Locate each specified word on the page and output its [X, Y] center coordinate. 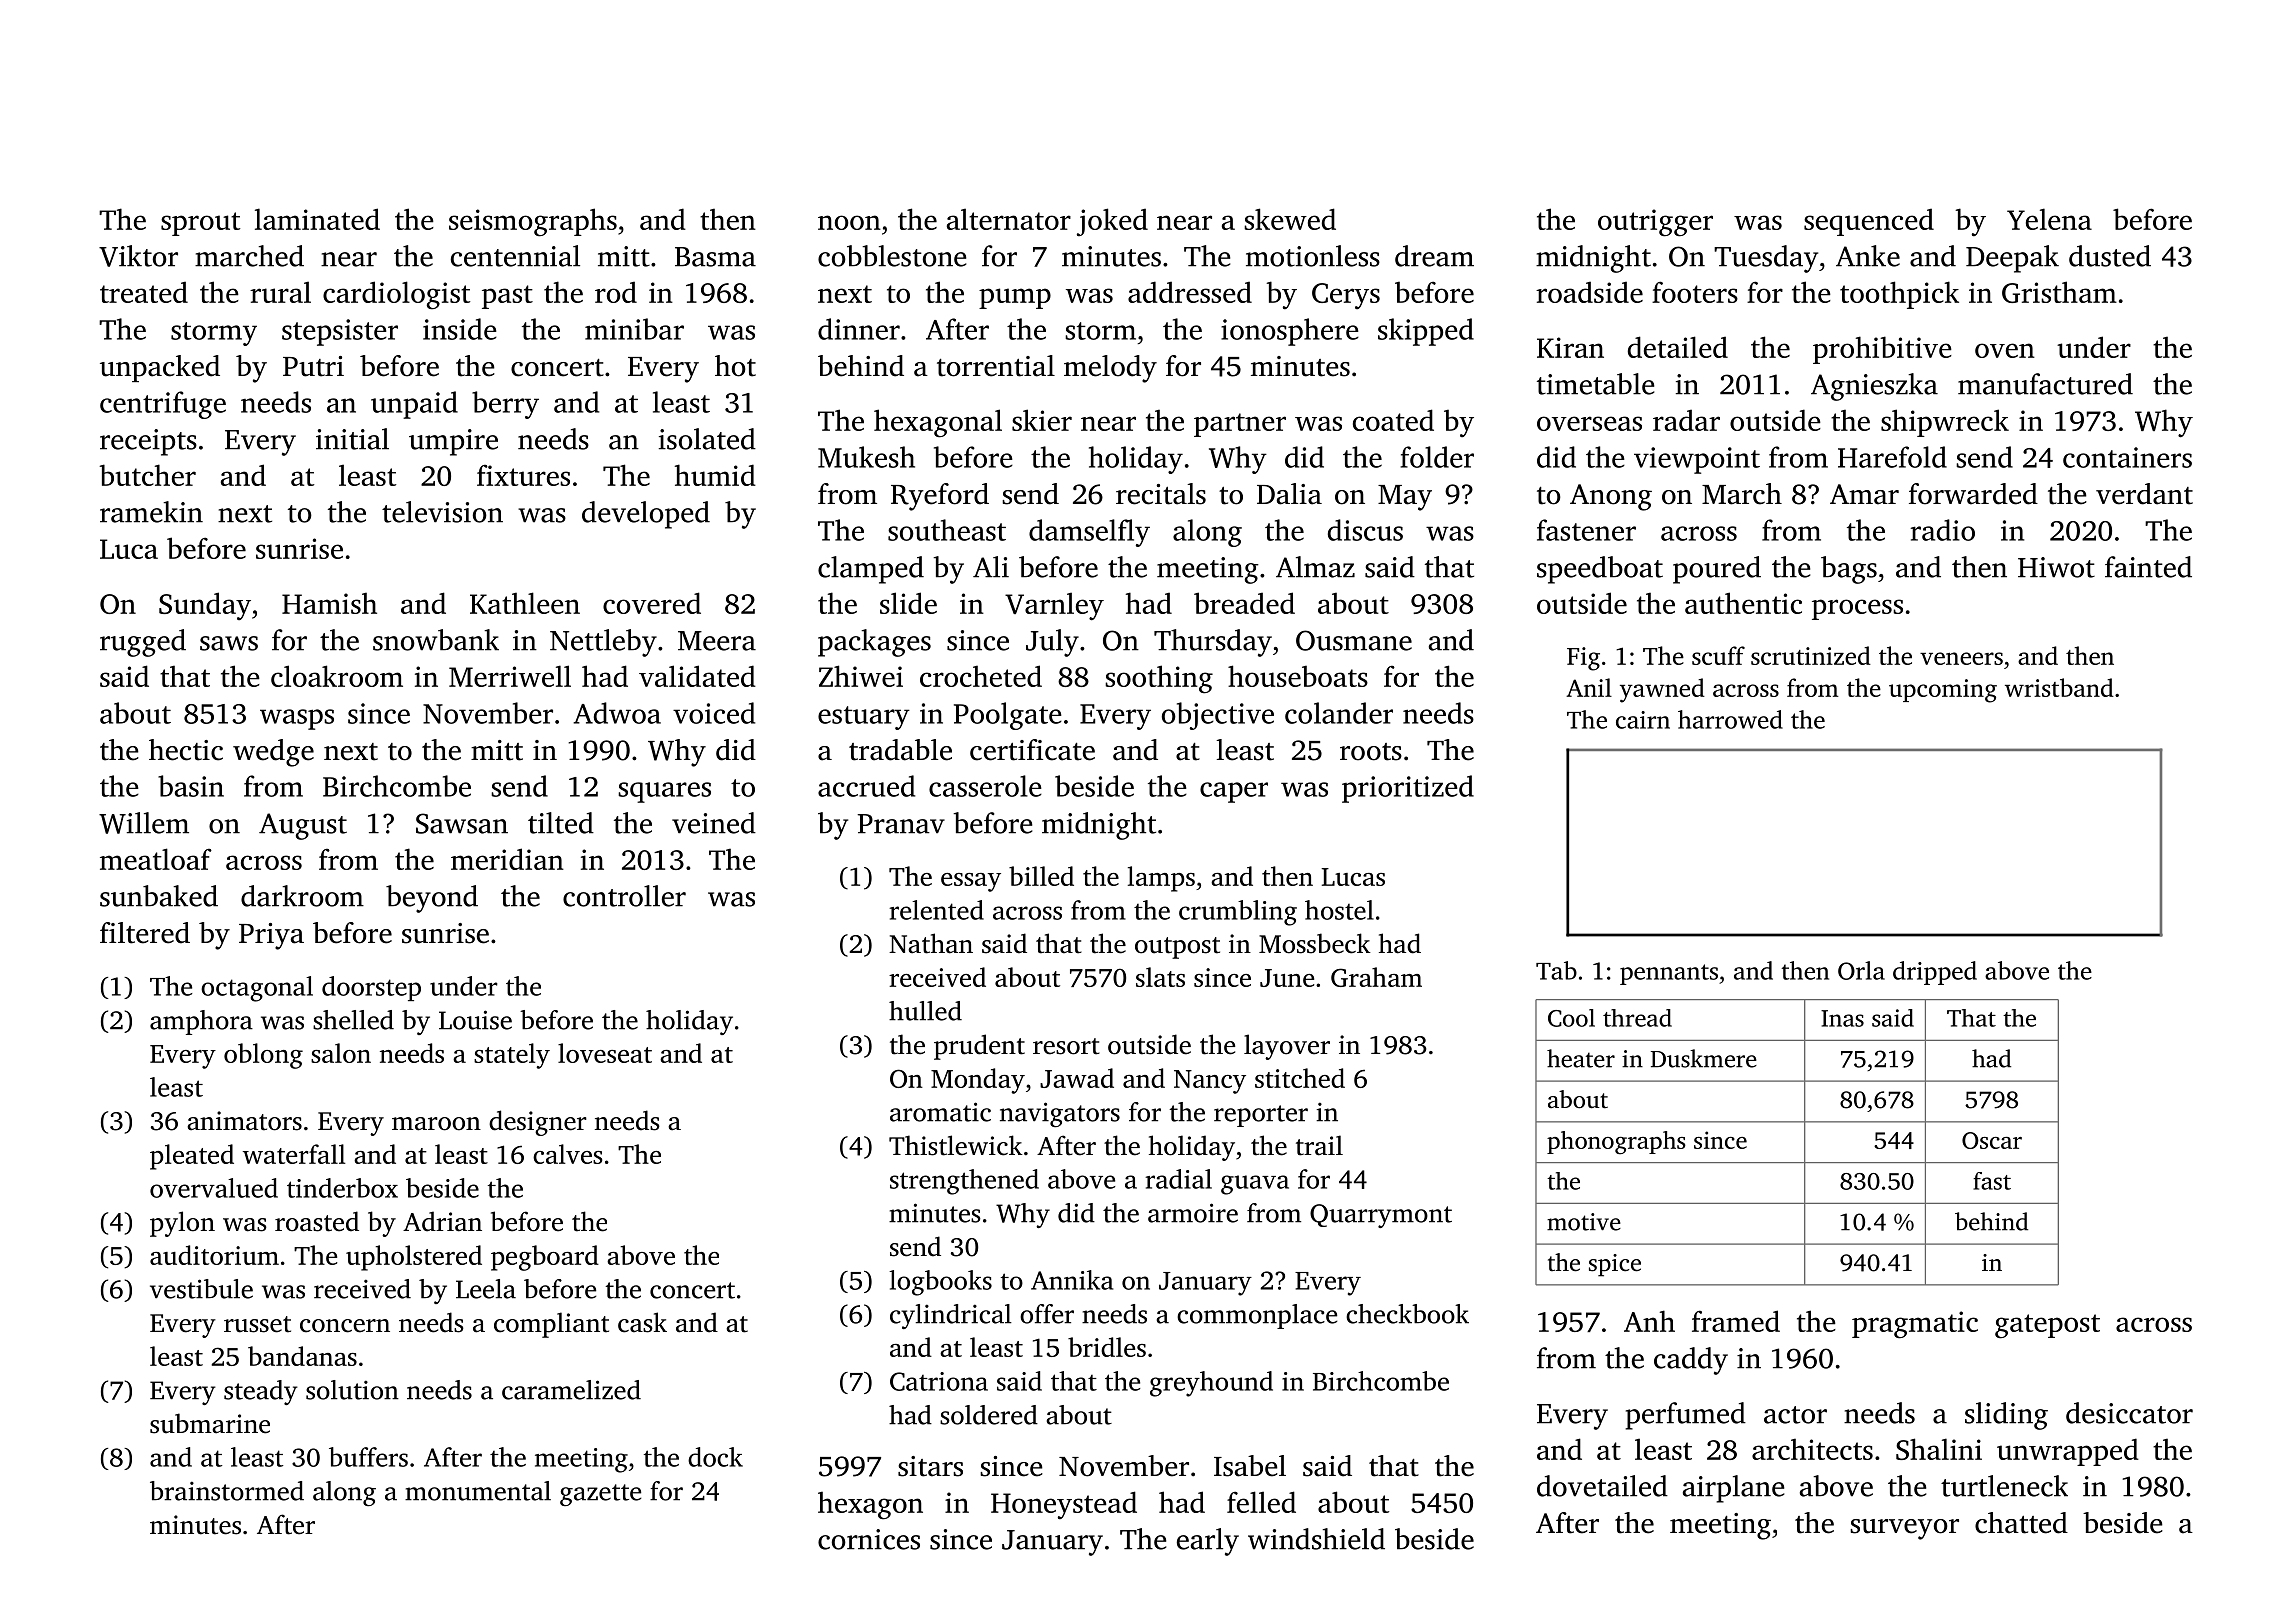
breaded [1244, 603]
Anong [1611, 497]
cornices [869, 1539]
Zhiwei [861, 676]
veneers [1961, 658]
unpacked [160, 368]
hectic [186, 750]
